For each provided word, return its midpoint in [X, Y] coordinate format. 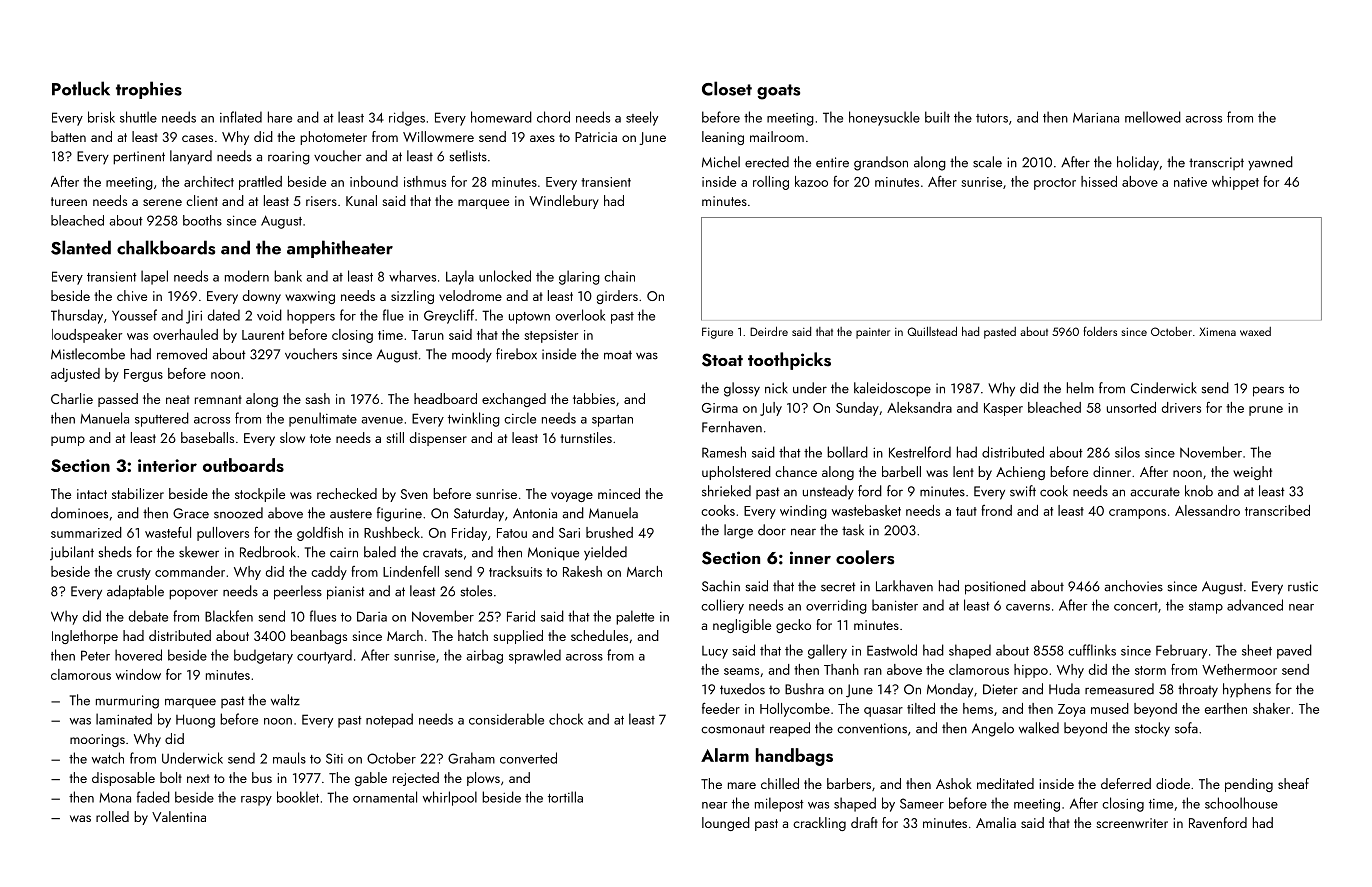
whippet [1235, 183]
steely [642, 118]
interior [167, 465]
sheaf [1293, 783]
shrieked [726, 491]
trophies [149, 90]
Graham [471, 758]
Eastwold [892, 650]
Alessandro [1207, 510]
